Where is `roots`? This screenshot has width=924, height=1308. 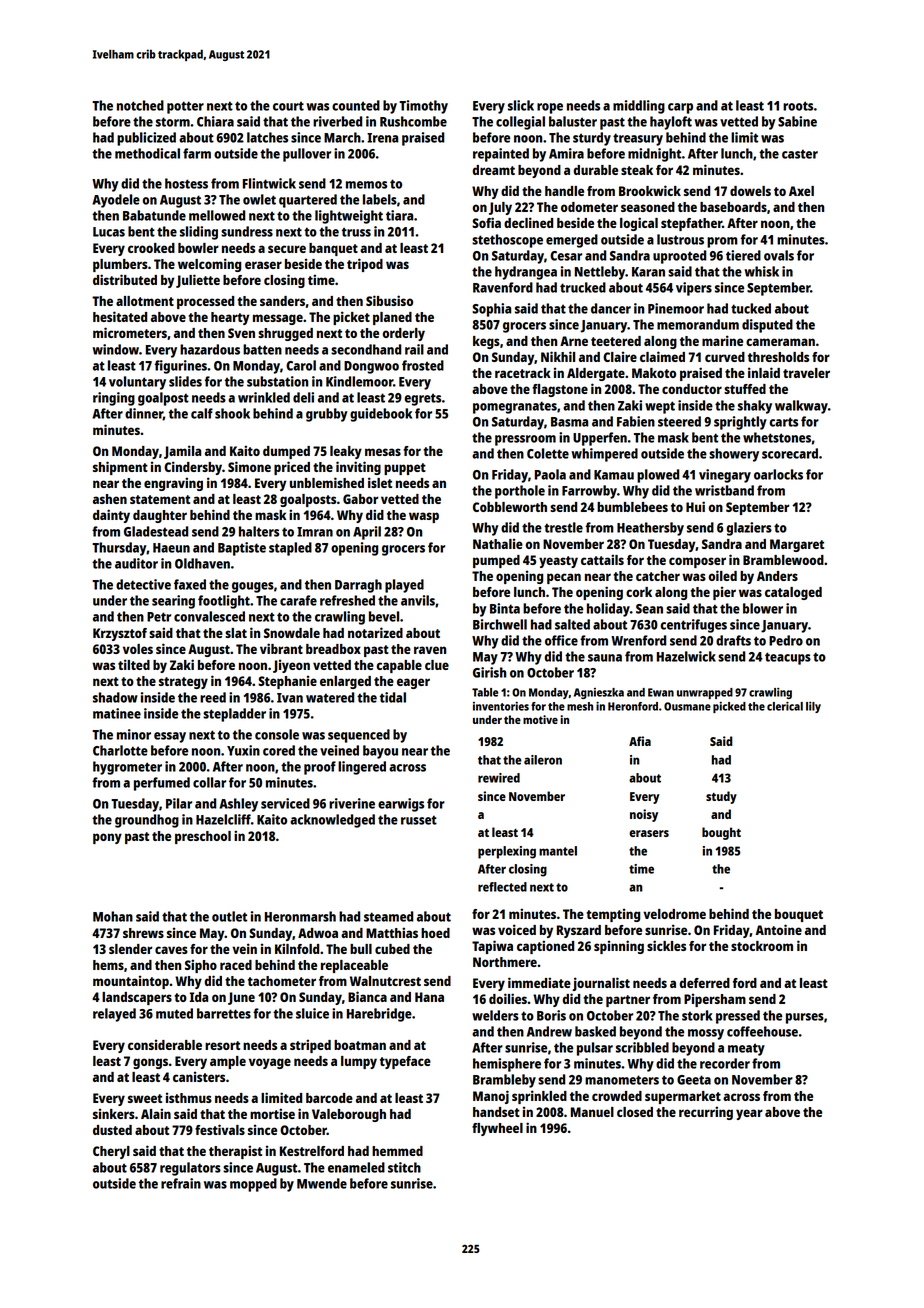 roots is located at coordinates (798, 106).
